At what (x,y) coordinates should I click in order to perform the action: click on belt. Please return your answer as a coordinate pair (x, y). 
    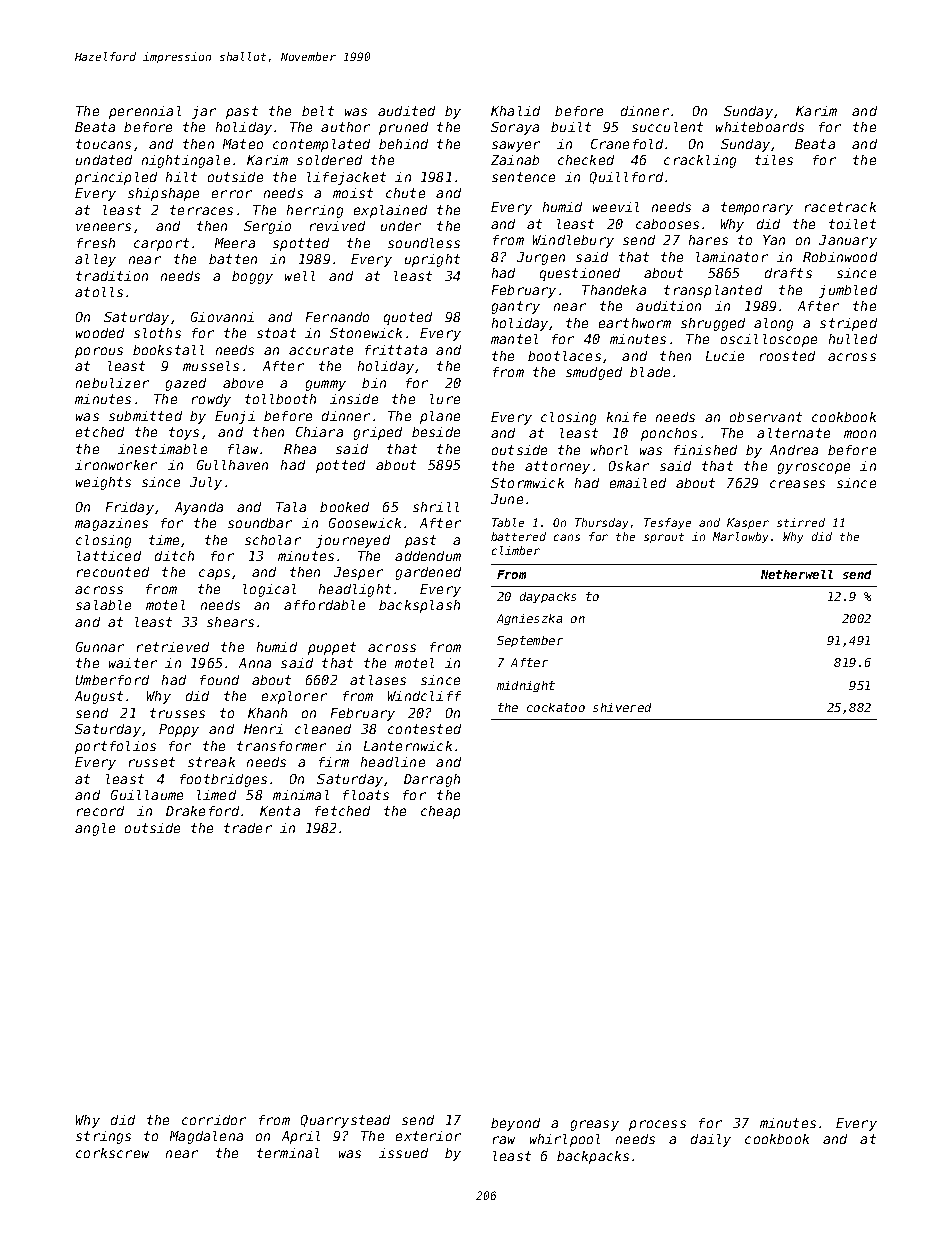
    Looking at the image, I should click on (318, 111).
